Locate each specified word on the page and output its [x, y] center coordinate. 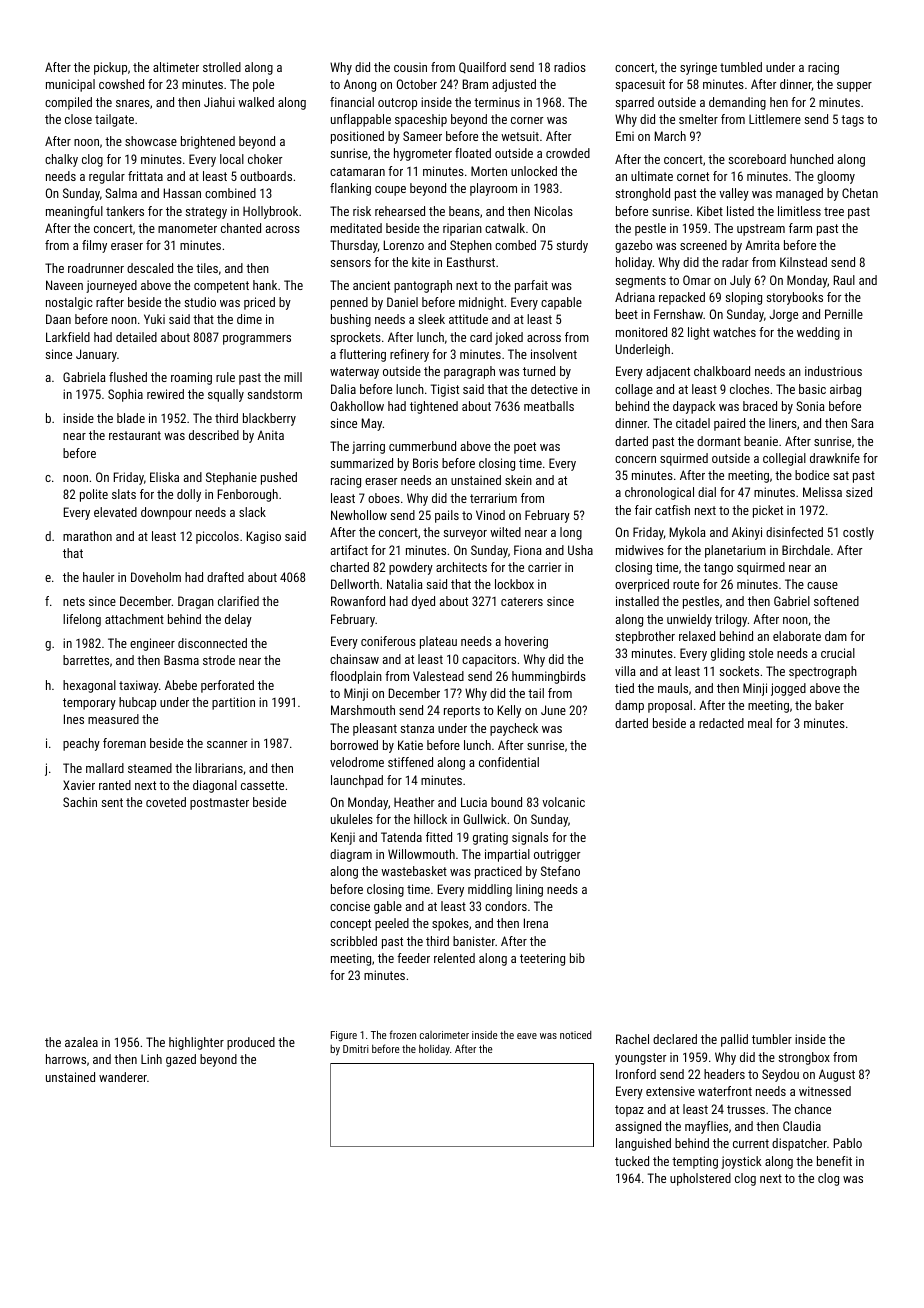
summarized [362, 463]
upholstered [700, 1179]
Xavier [79, 785]
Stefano [560, 871]
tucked [632, 1161]
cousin [410, 67]
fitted [439, 837]
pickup [110, 68]
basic [812, 389]
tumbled [741, 67]
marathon [87, 536]
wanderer [123, 1077]
